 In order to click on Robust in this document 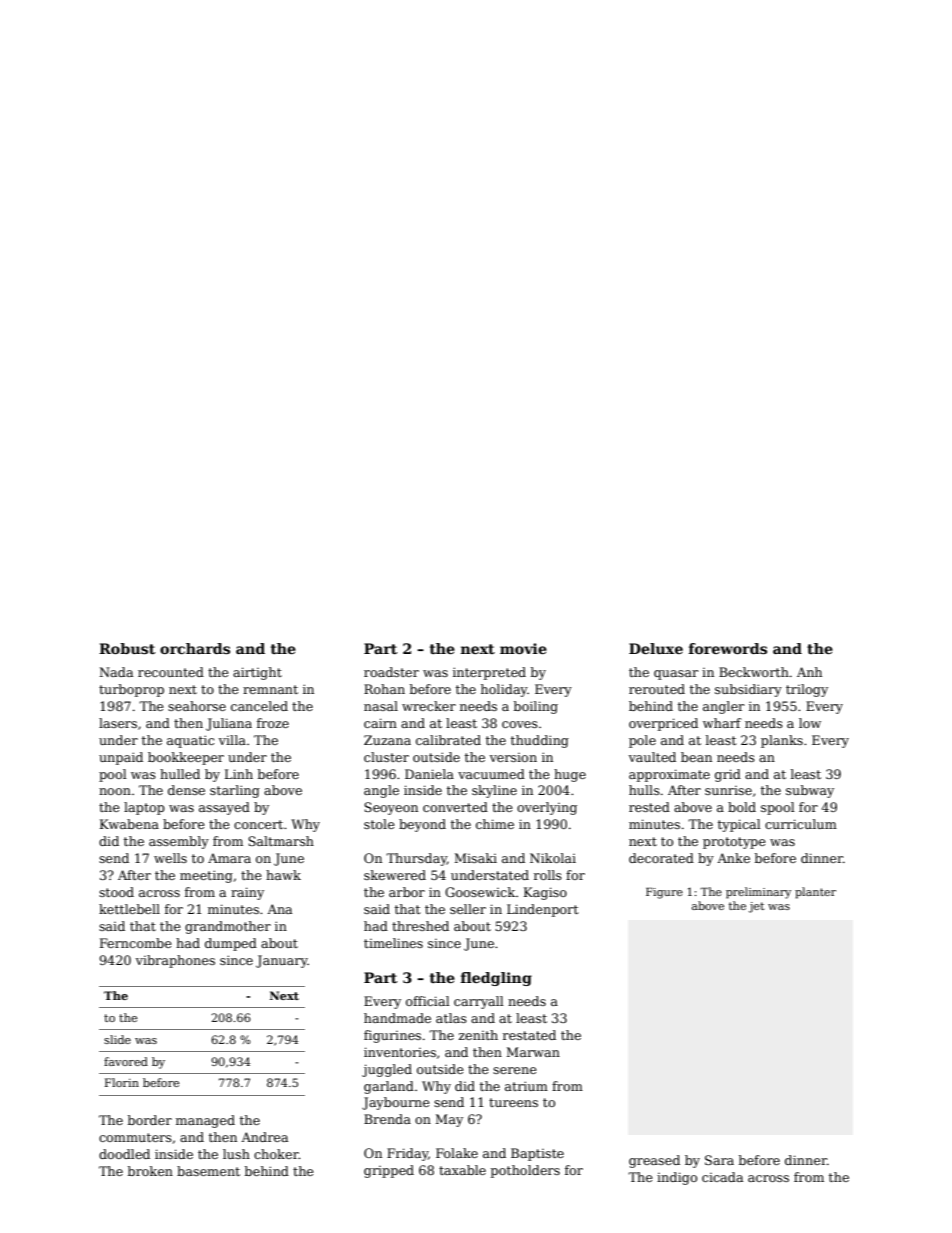, I will do `click(127, 648)`.
